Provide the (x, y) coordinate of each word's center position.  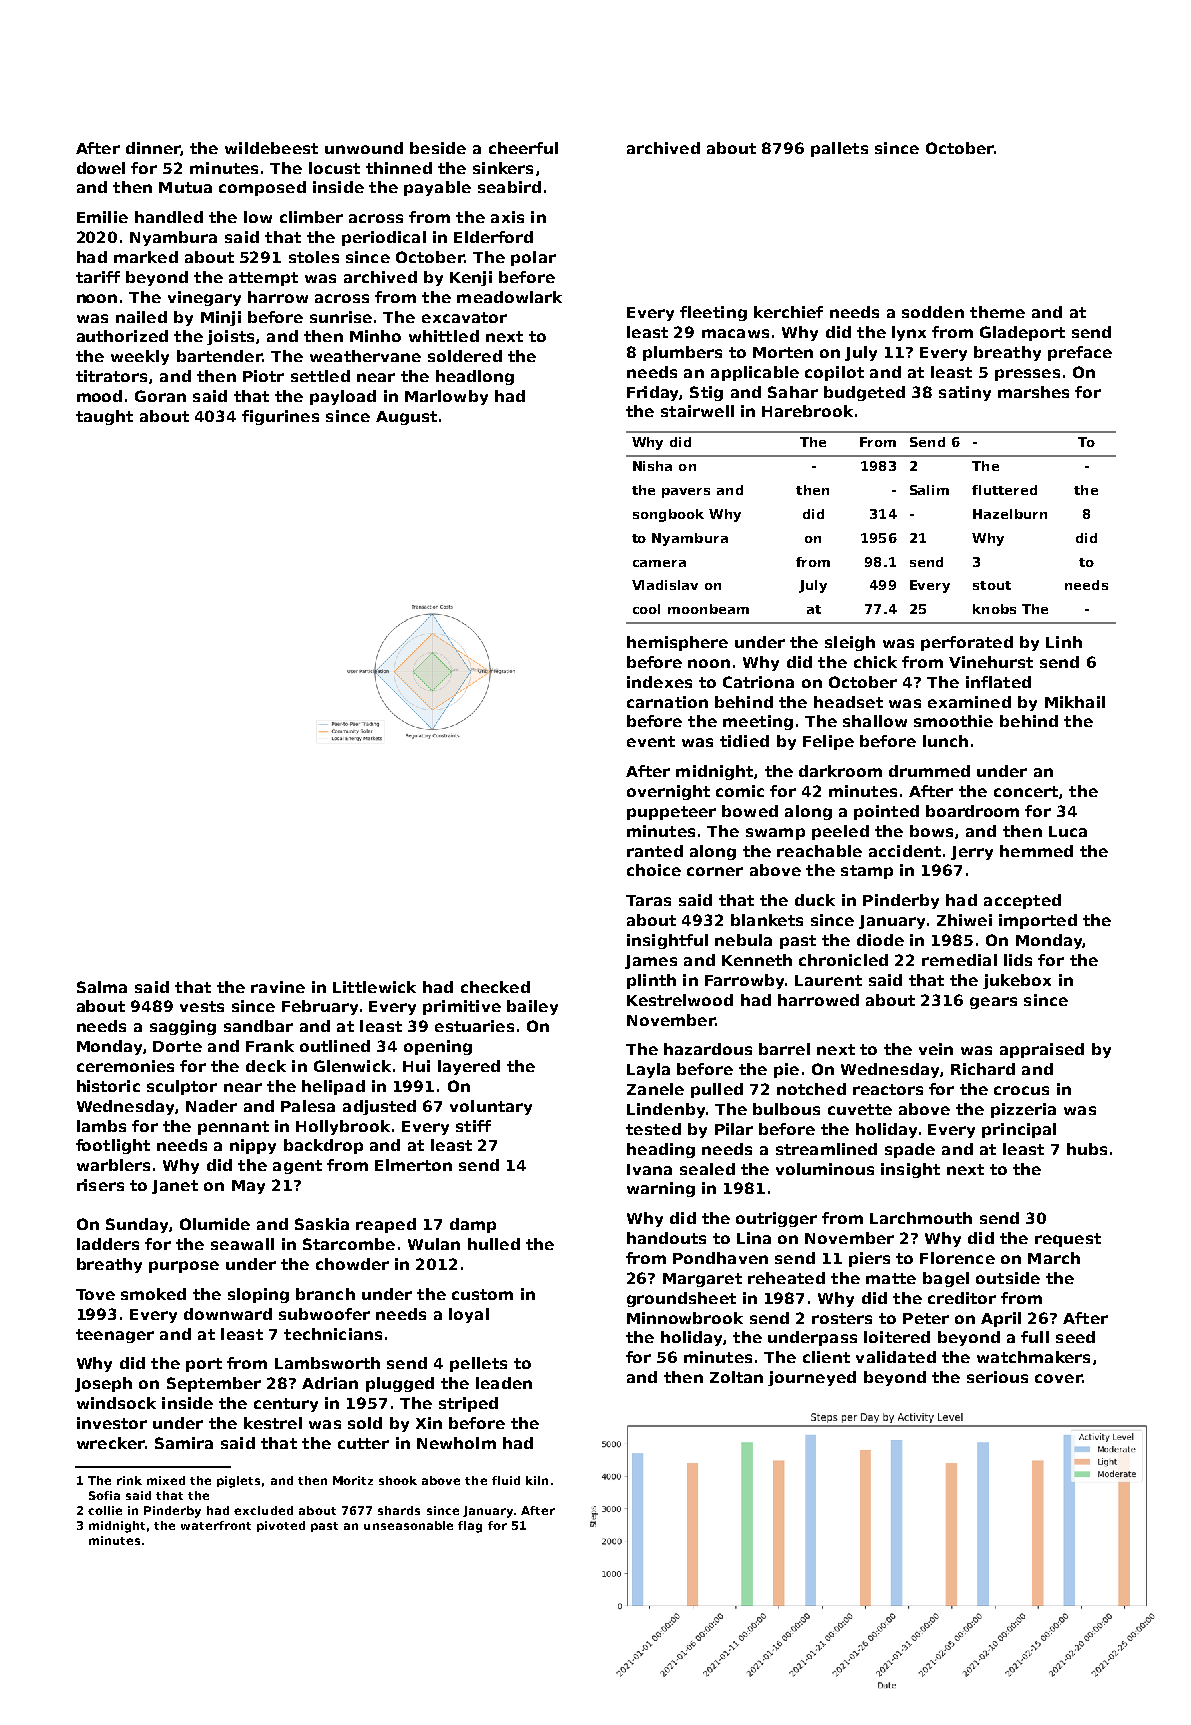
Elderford (493, 237)
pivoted (281, 1526)
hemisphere (677, 643)
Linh (1064, 642)
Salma (102, 987)
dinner (153, 148)
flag (470, 1527)
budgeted (864, 393)
